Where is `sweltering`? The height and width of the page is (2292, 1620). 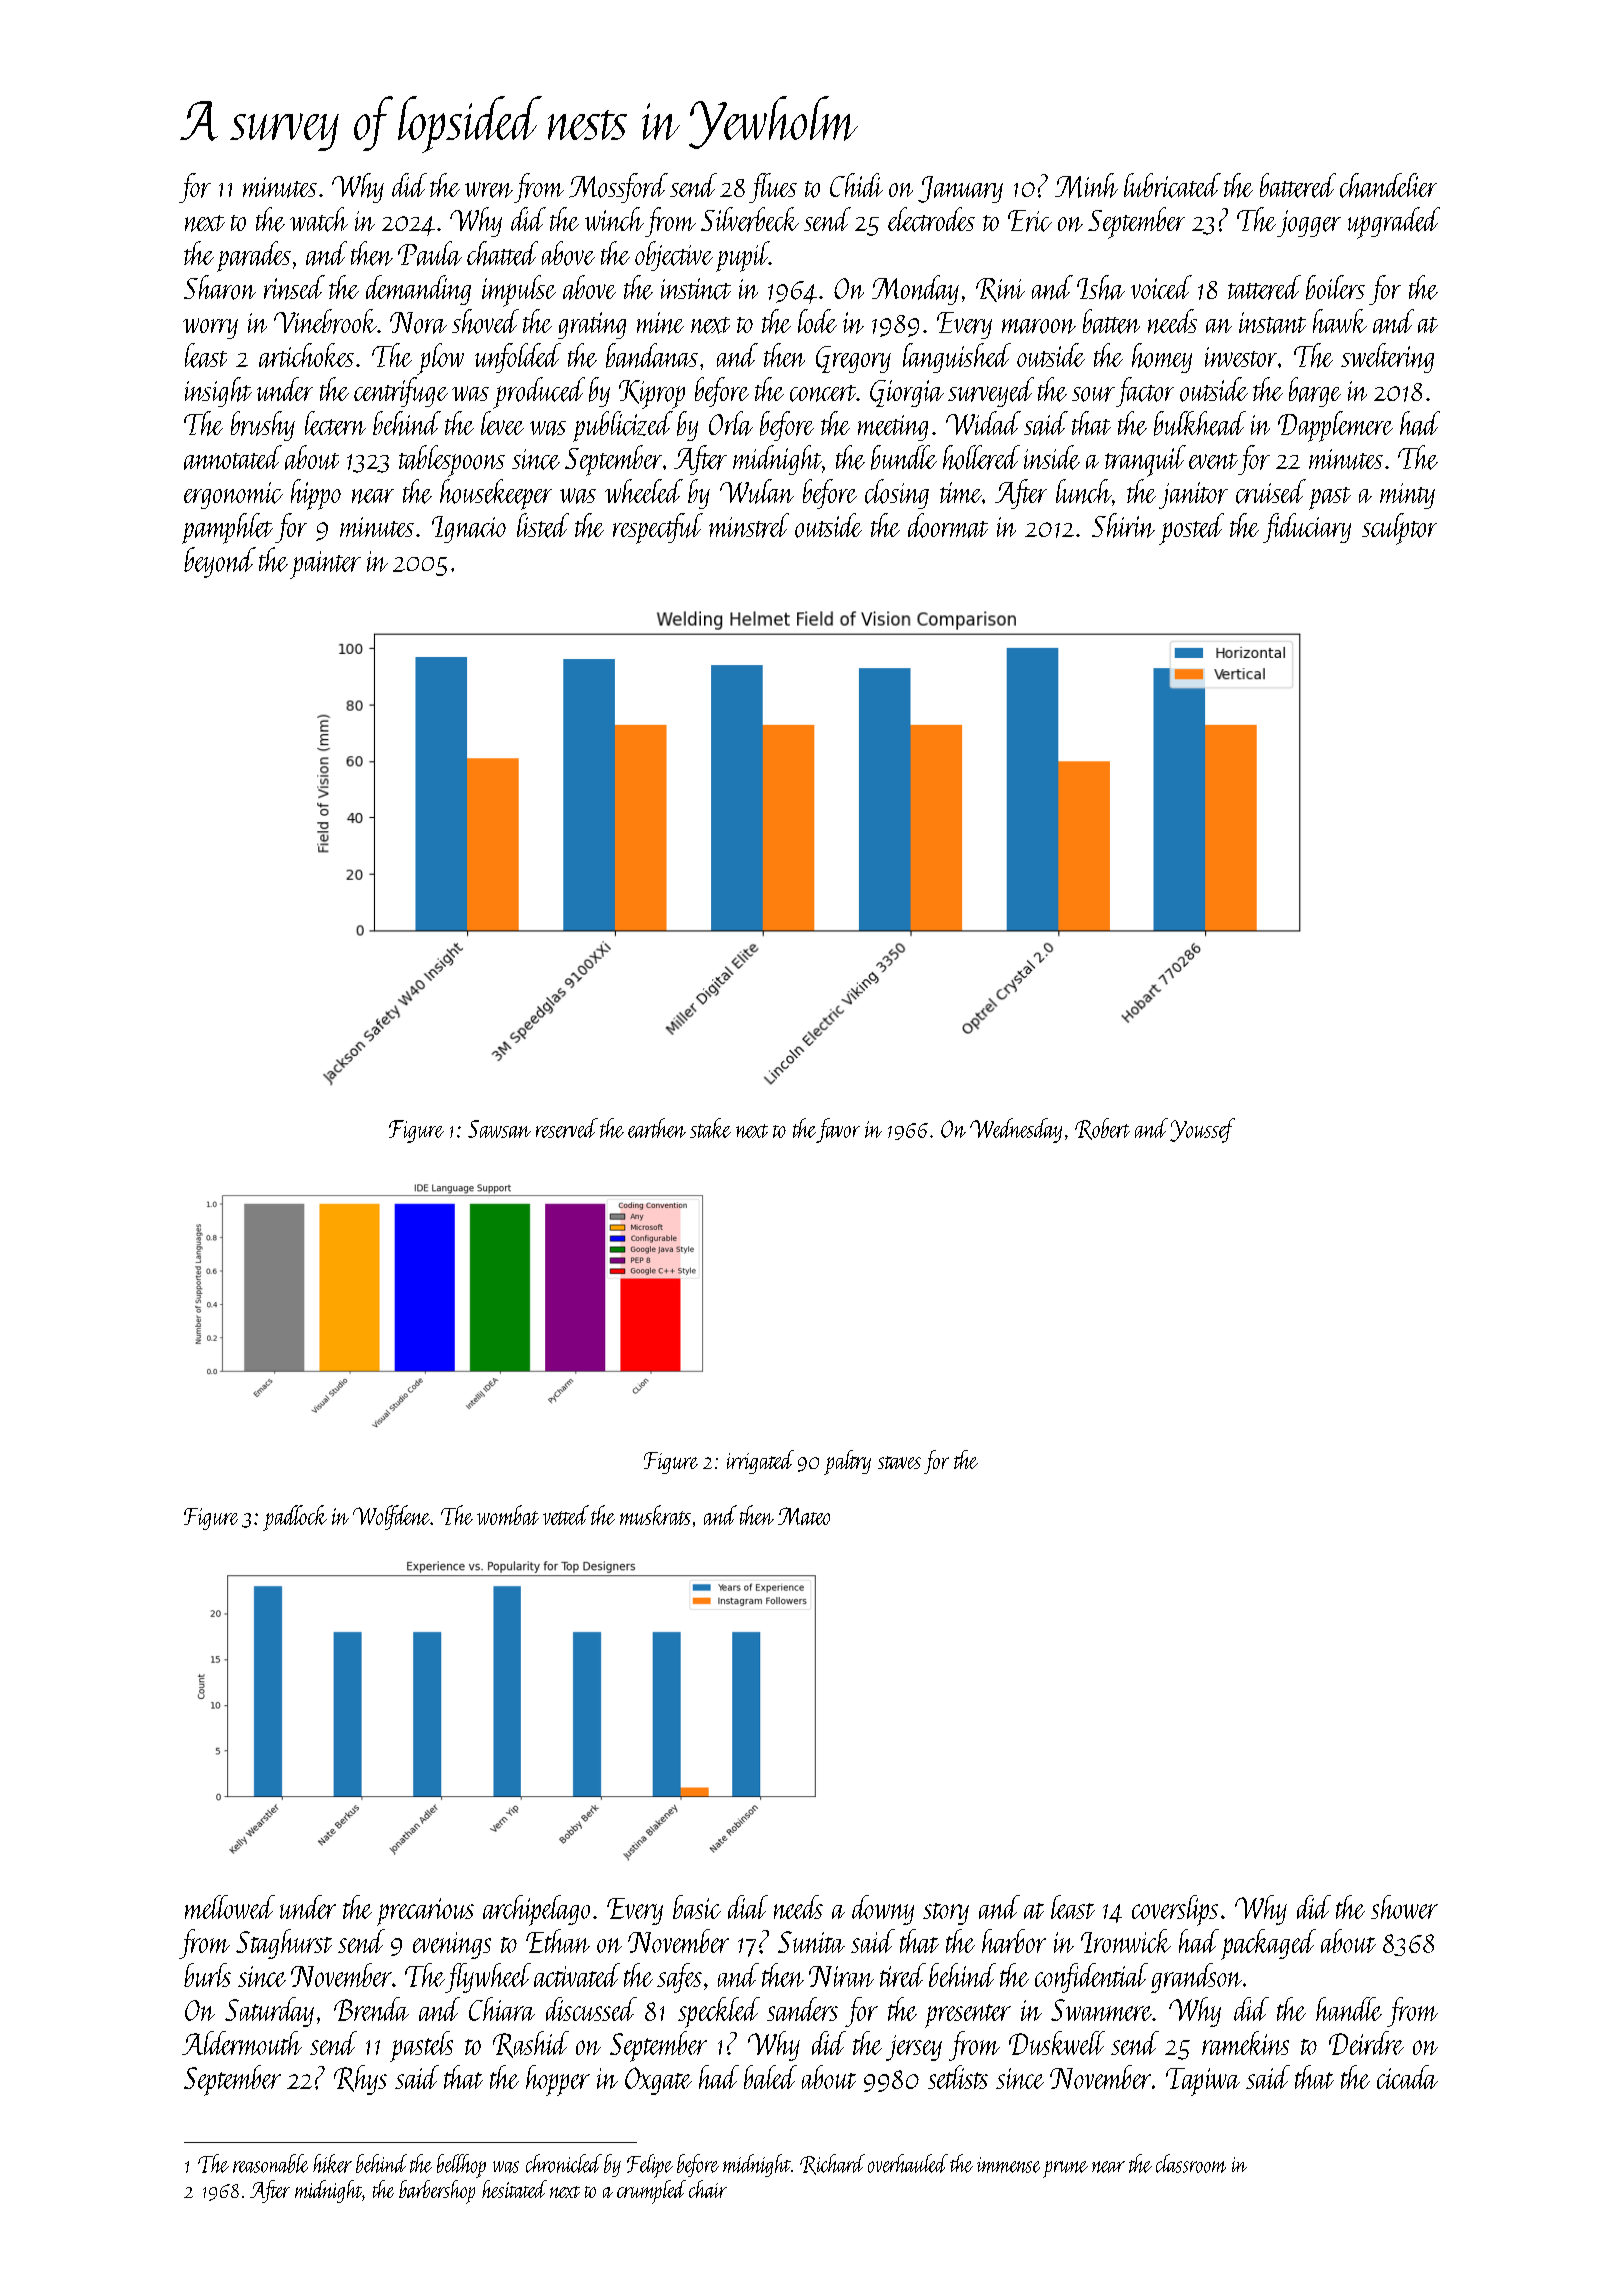
sweltering is located at coordinates (1387, 358).
